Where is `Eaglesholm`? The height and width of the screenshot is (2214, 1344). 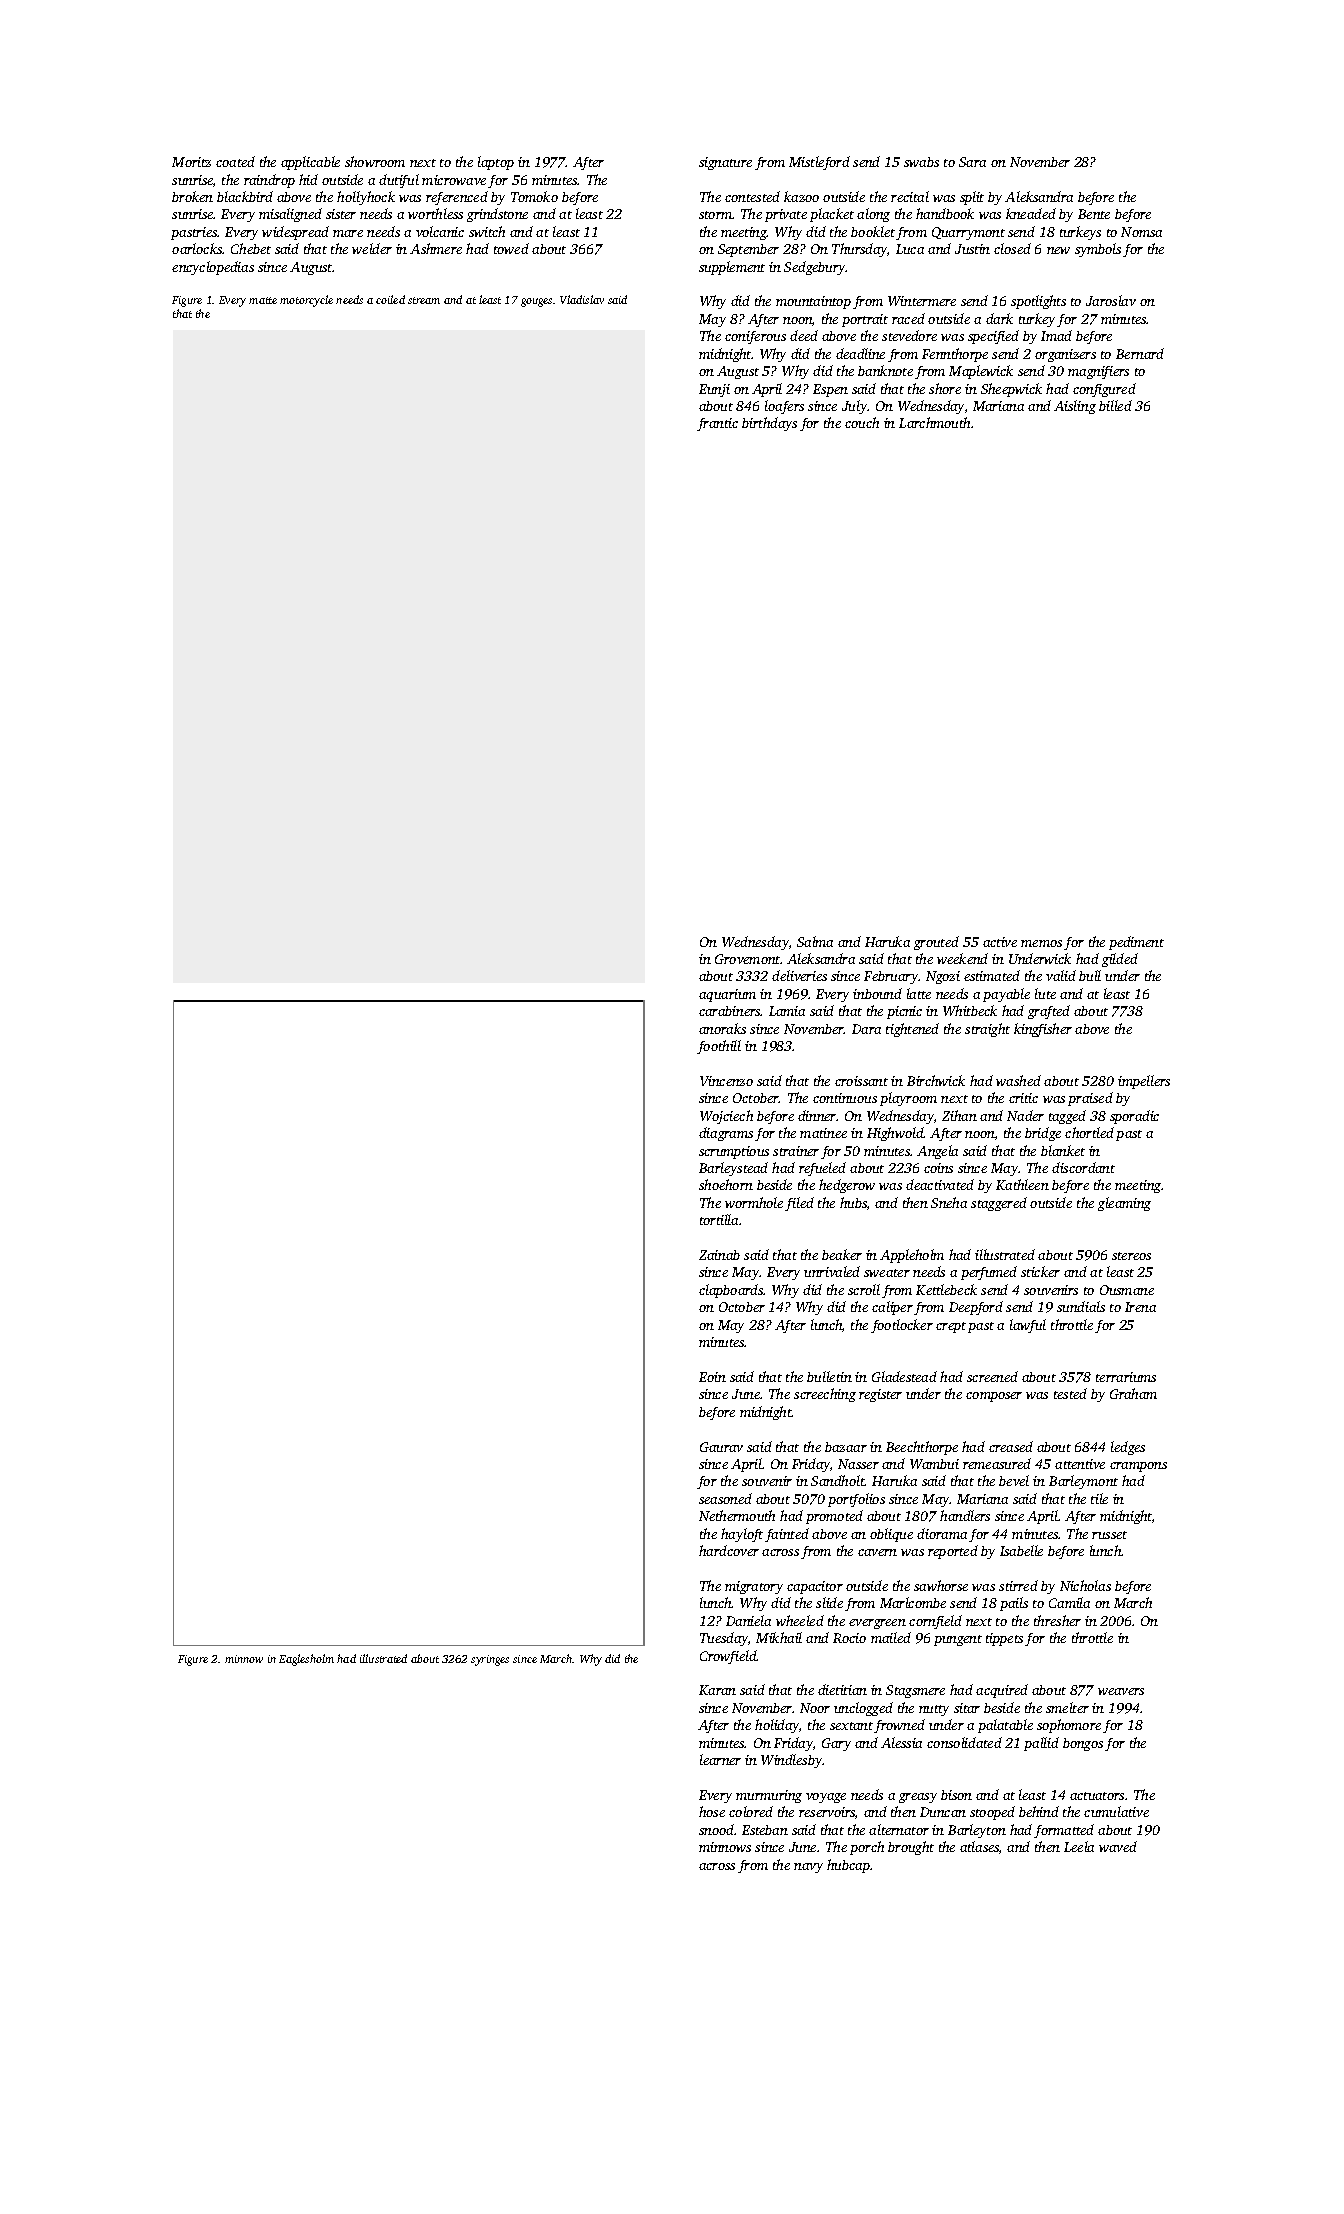
Eaglesholm is located at coordinates (306, 1660).
